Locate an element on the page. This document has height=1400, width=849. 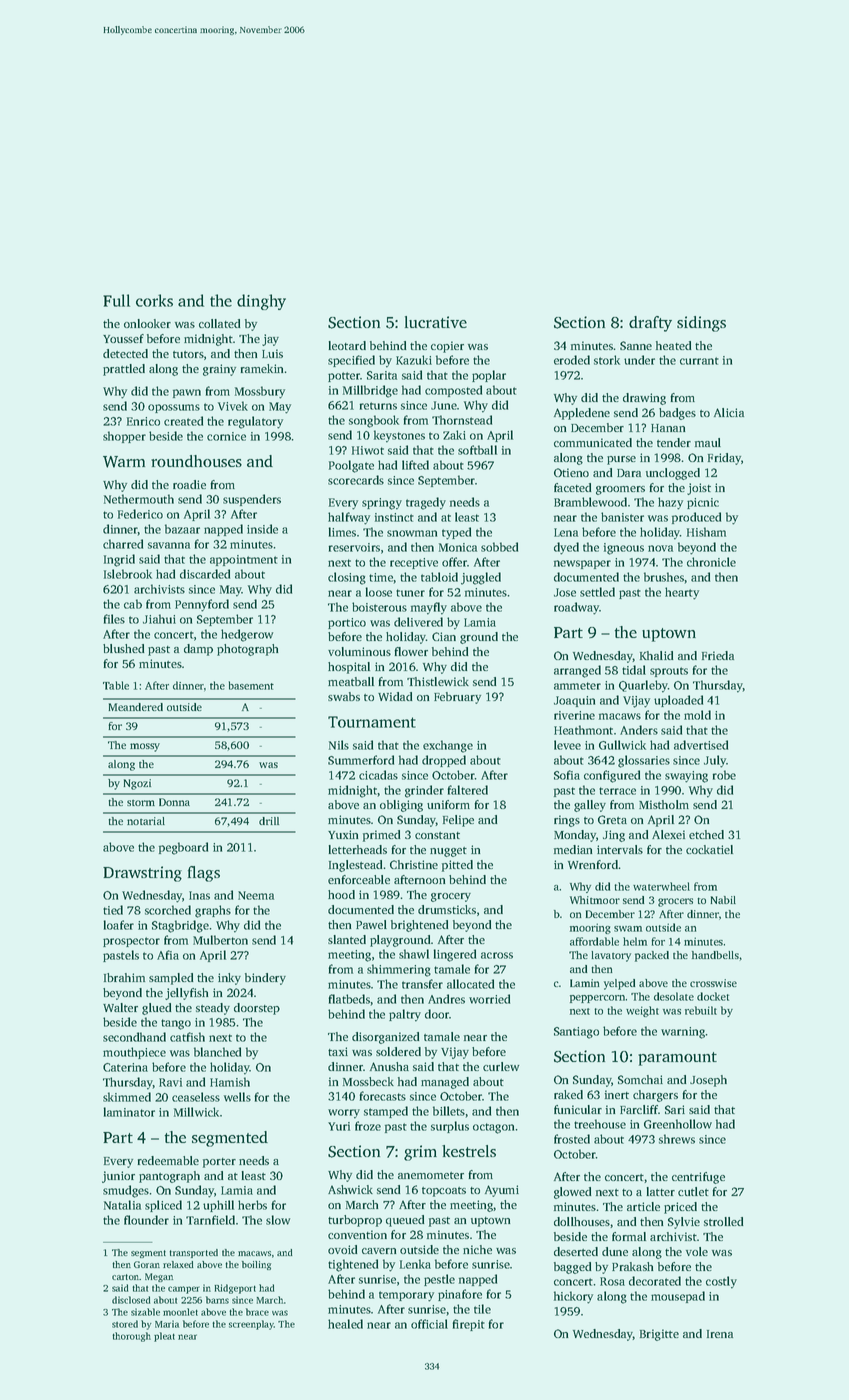
onlooker is located at coordinates (147, 323).
